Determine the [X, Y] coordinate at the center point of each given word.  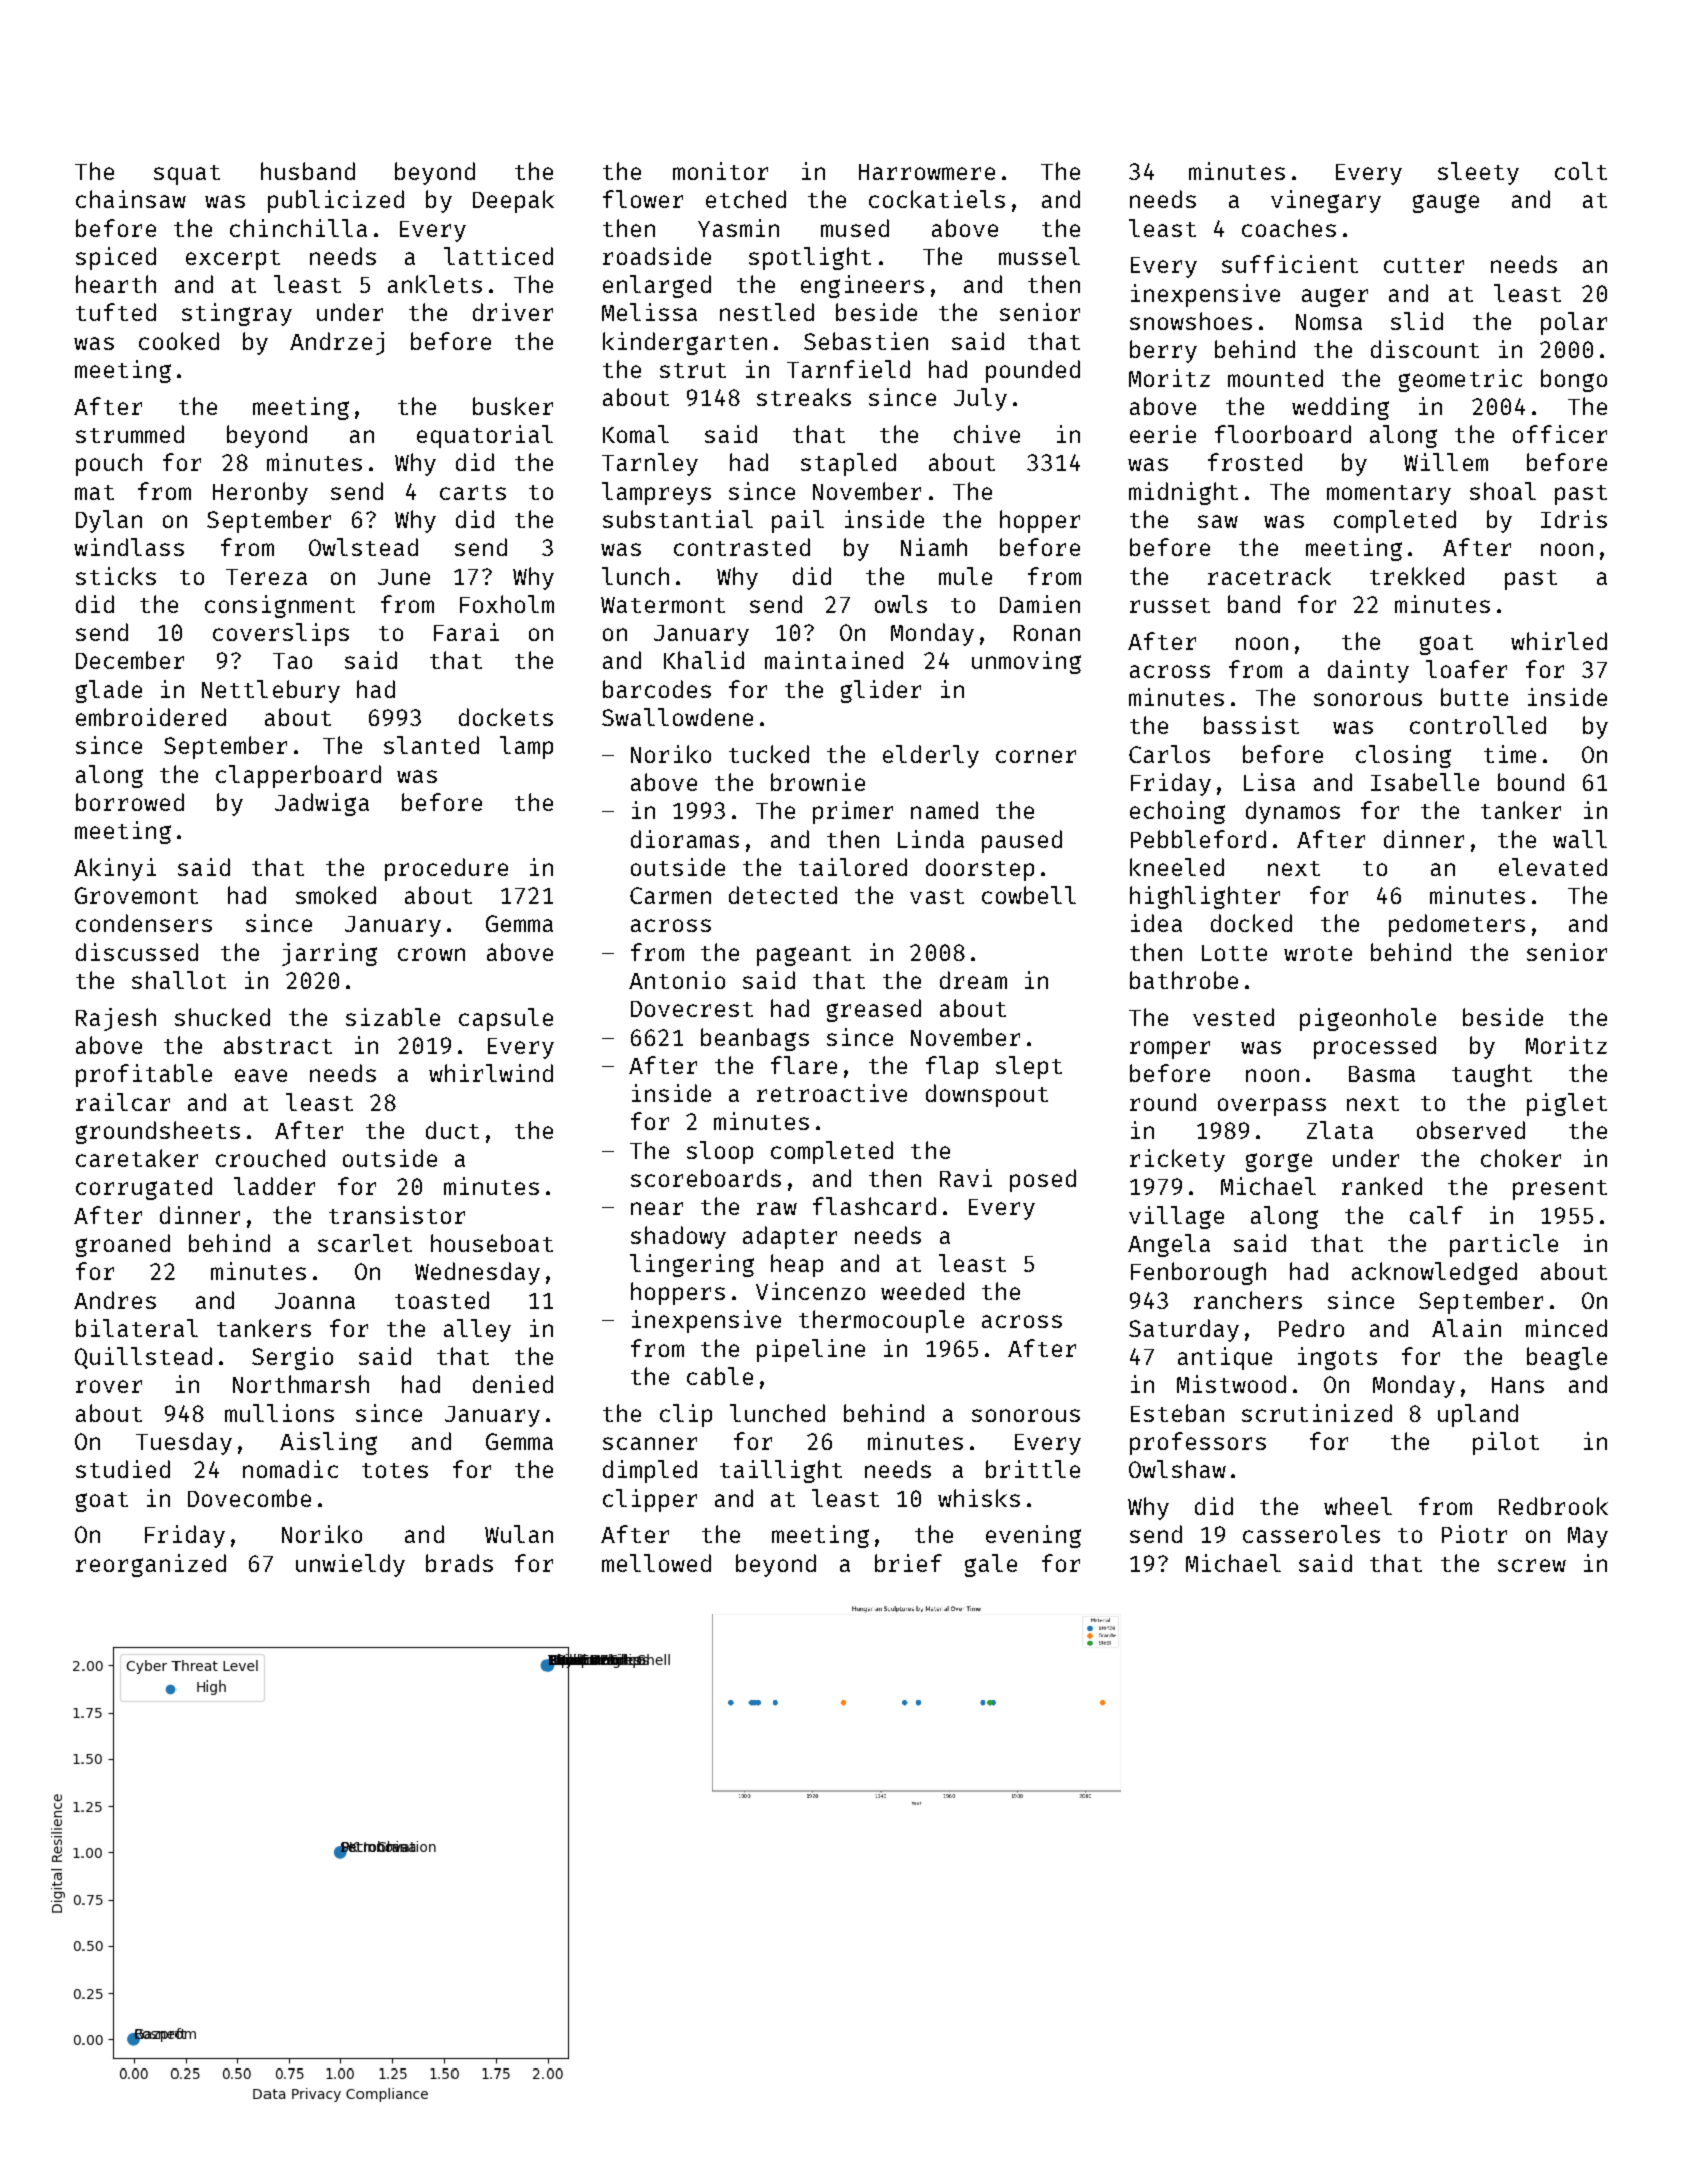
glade [109, 691]
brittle [1033, 1469]
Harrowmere [927, 172]
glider [881, 691]
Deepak [513, 201]
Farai [466, 632]
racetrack [1269, 576]
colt [1581, 171]
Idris [1574, 519]
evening [1033, 1536]
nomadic [290, 1469]
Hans [1518, 1385]
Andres [115, 1300]
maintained [834, 660]
